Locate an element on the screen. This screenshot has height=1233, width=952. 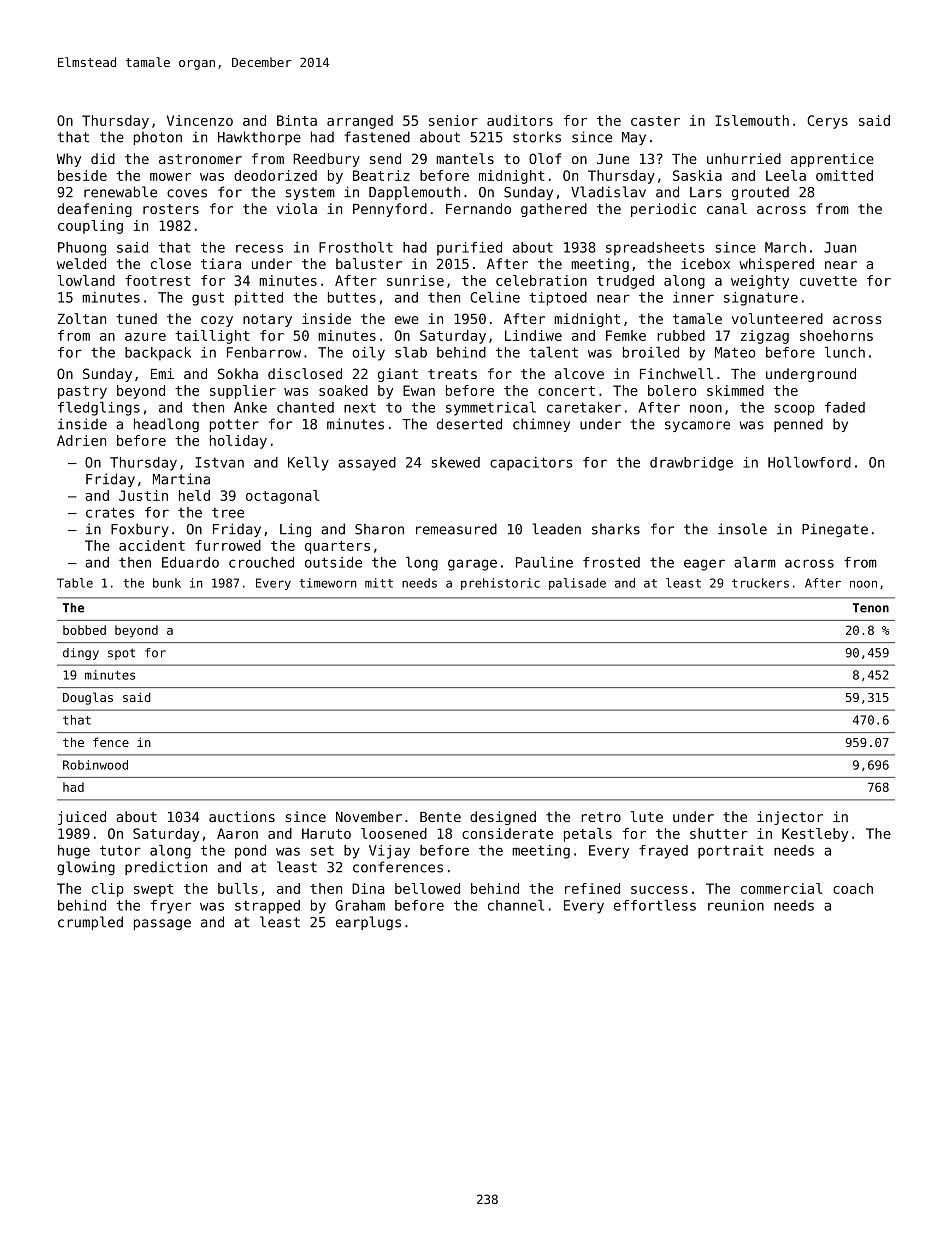
lute is located at coordinates (647, 816).
